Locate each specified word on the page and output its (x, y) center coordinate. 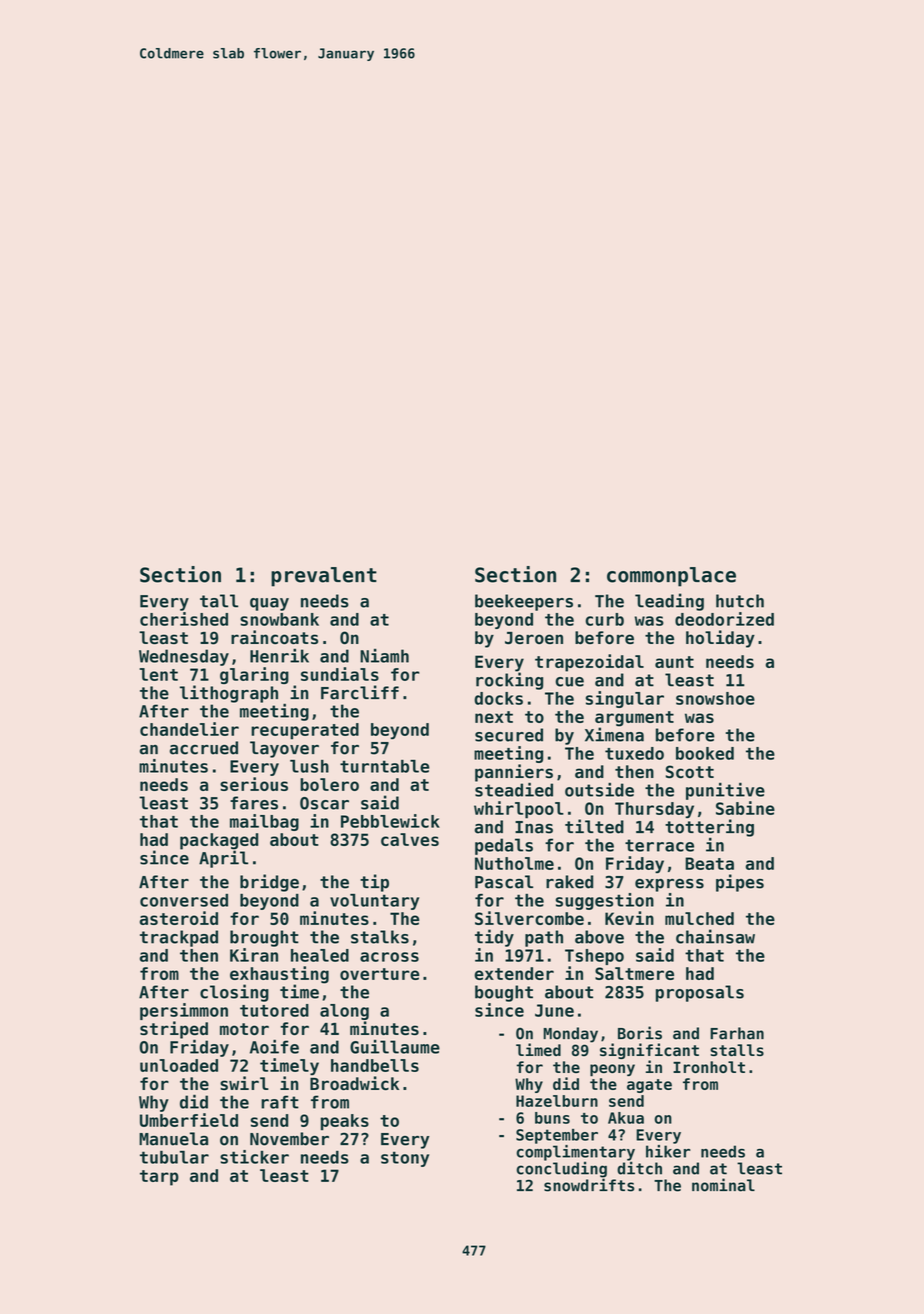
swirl (244, 1083)
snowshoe (715, 698)
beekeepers (524, 602)
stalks (380, 937)
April (223, 859)
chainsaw (715, 936)
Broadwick (354, 1083)
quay (269, 604)
